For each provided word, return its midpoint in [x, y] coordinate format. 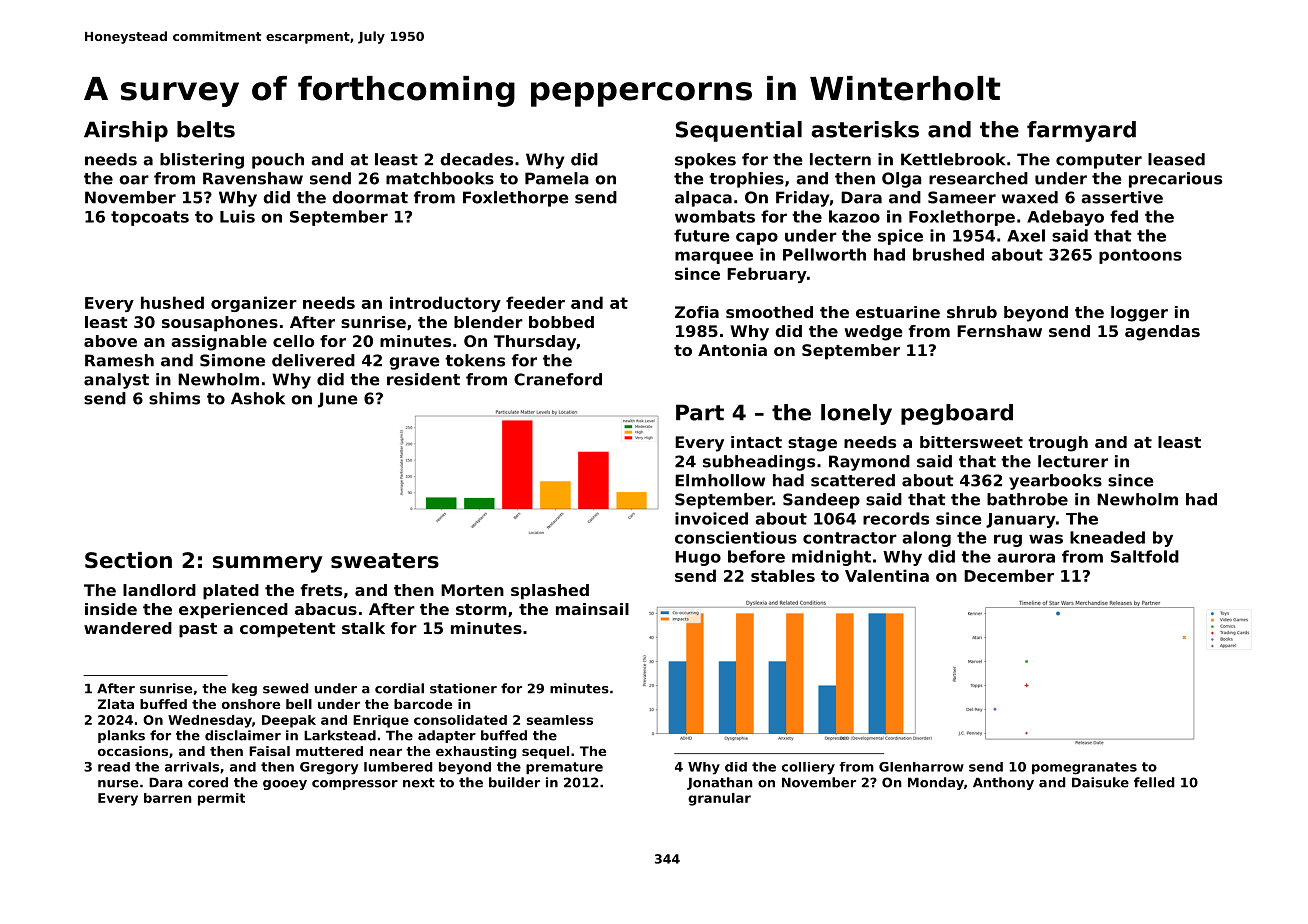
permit [221, 799]
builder [514, 782]
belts [206, 129]
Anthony [1003, 783]
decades [476, 159]
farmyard [1081, 131]
